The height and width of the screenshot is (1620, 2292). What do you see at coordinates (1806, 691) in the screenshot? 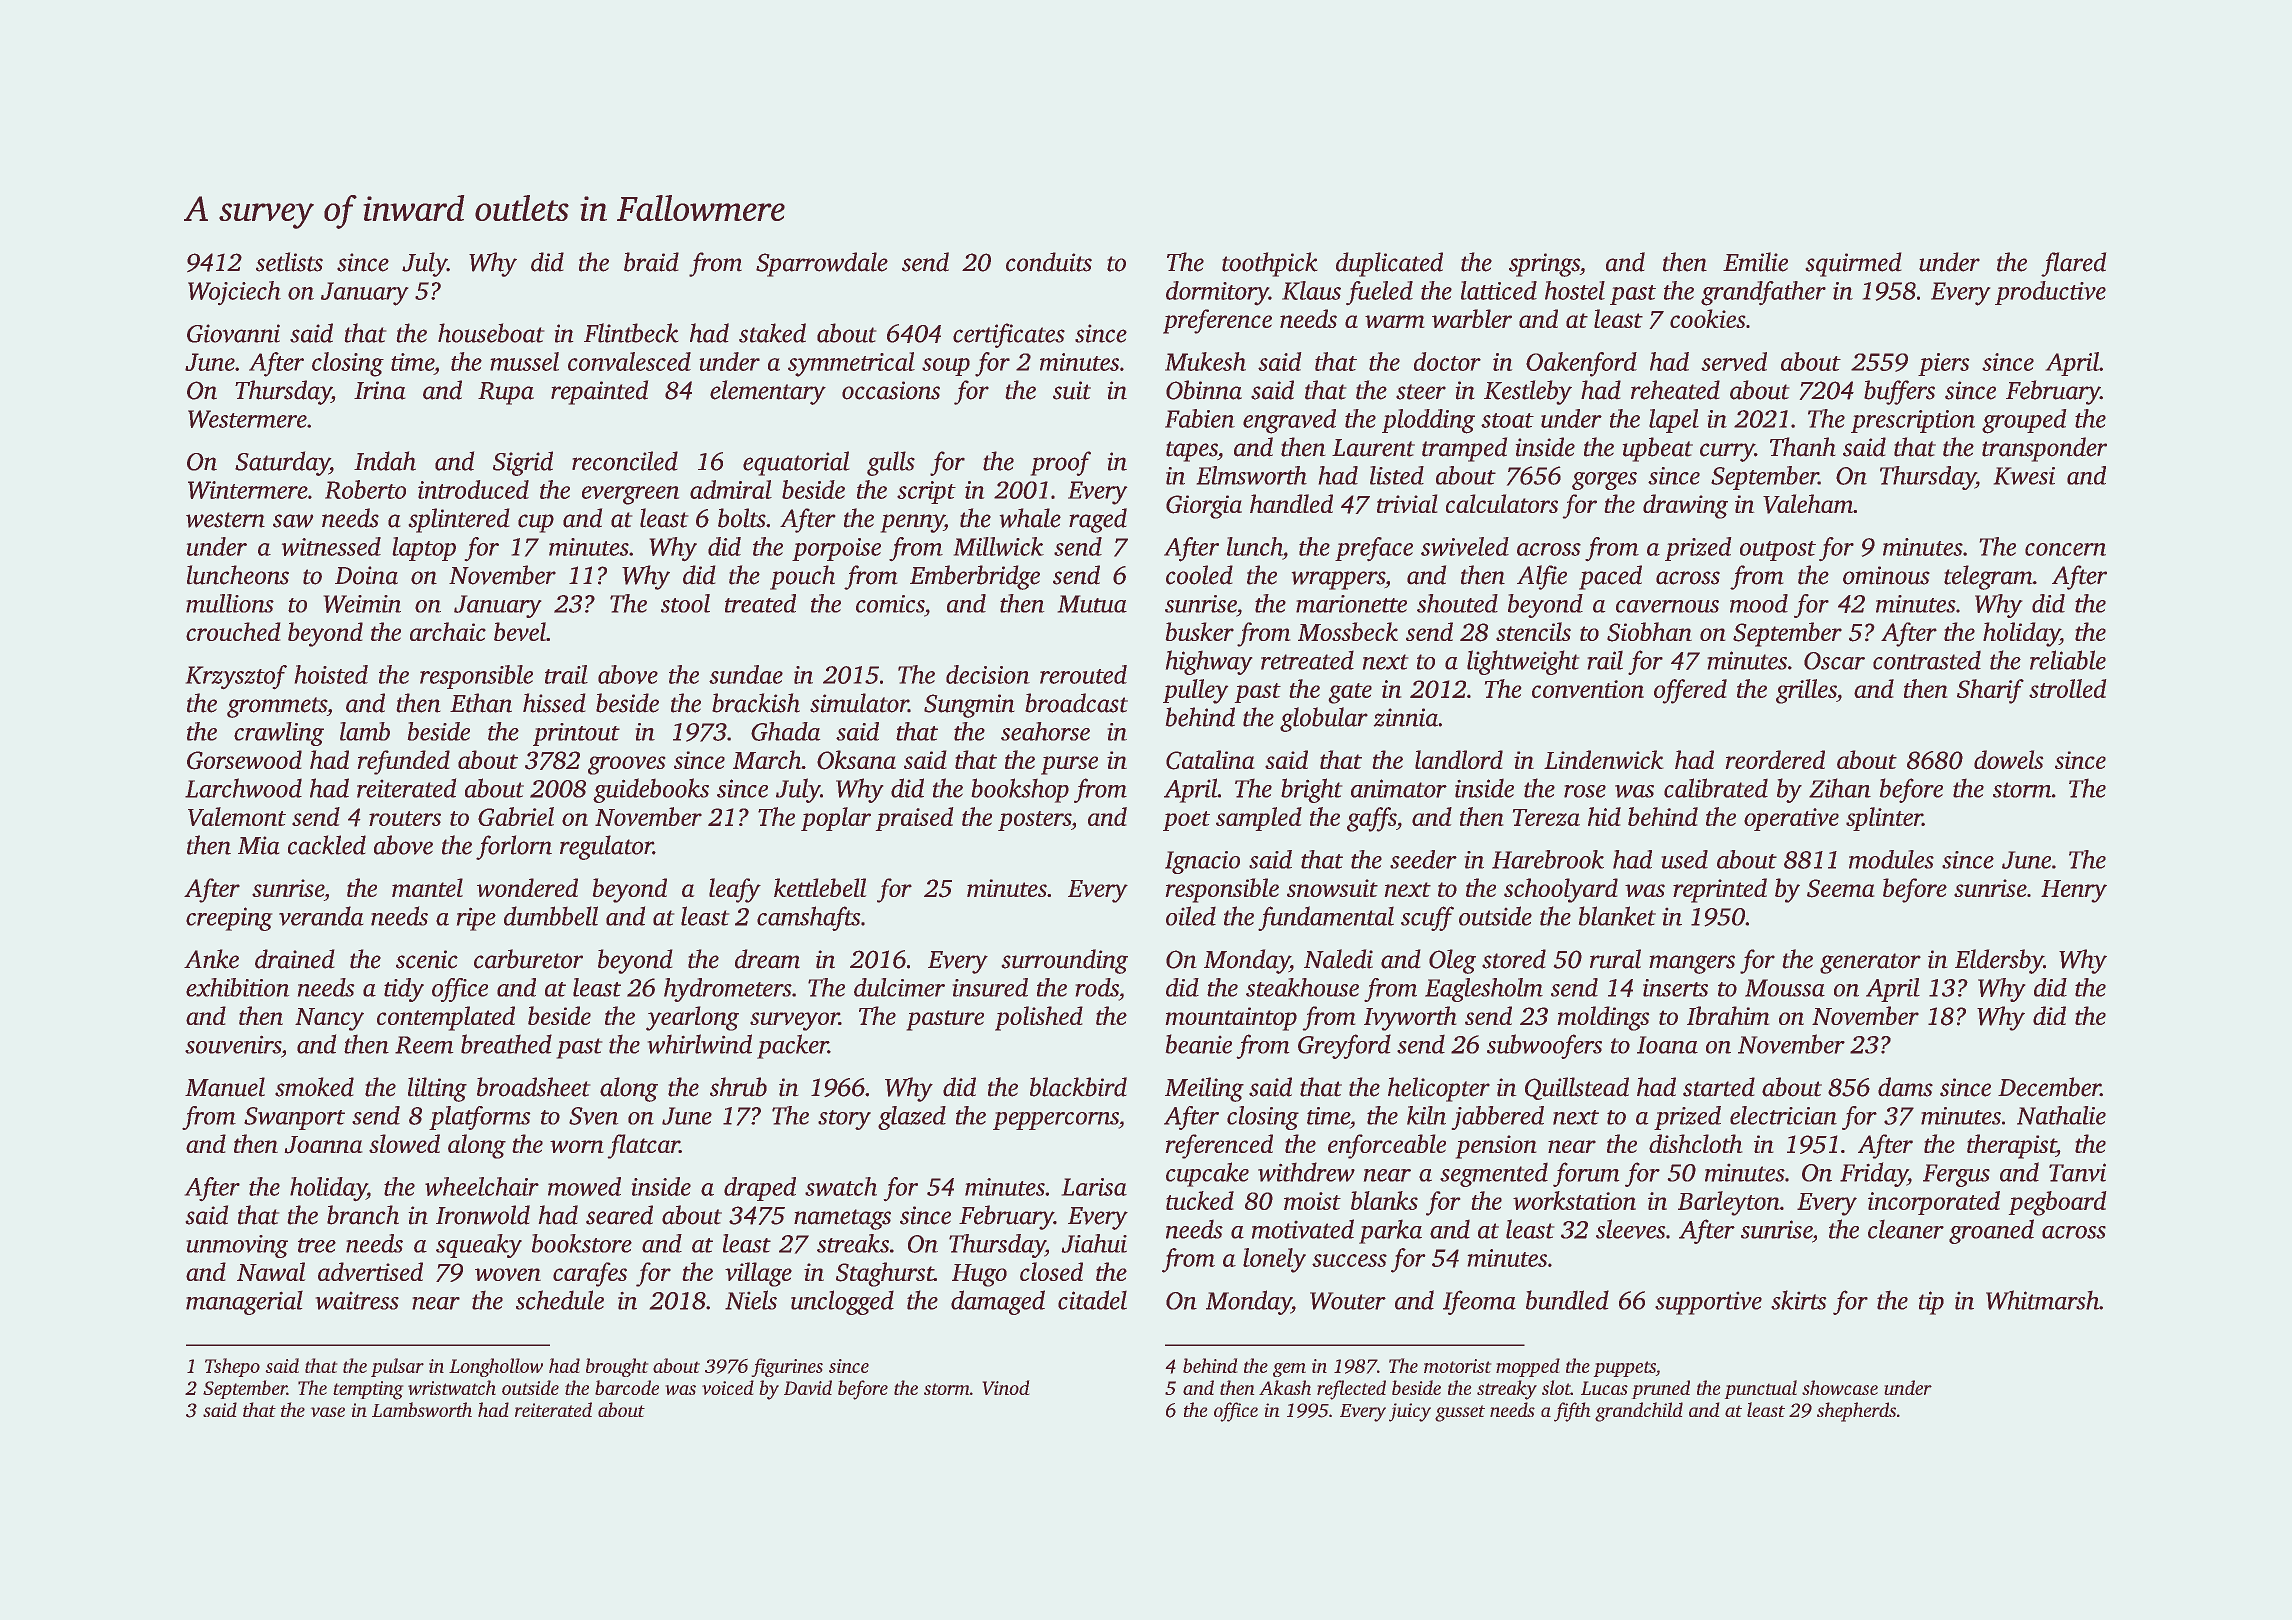
I see `grilles` at bounding box center [1806, 691].
